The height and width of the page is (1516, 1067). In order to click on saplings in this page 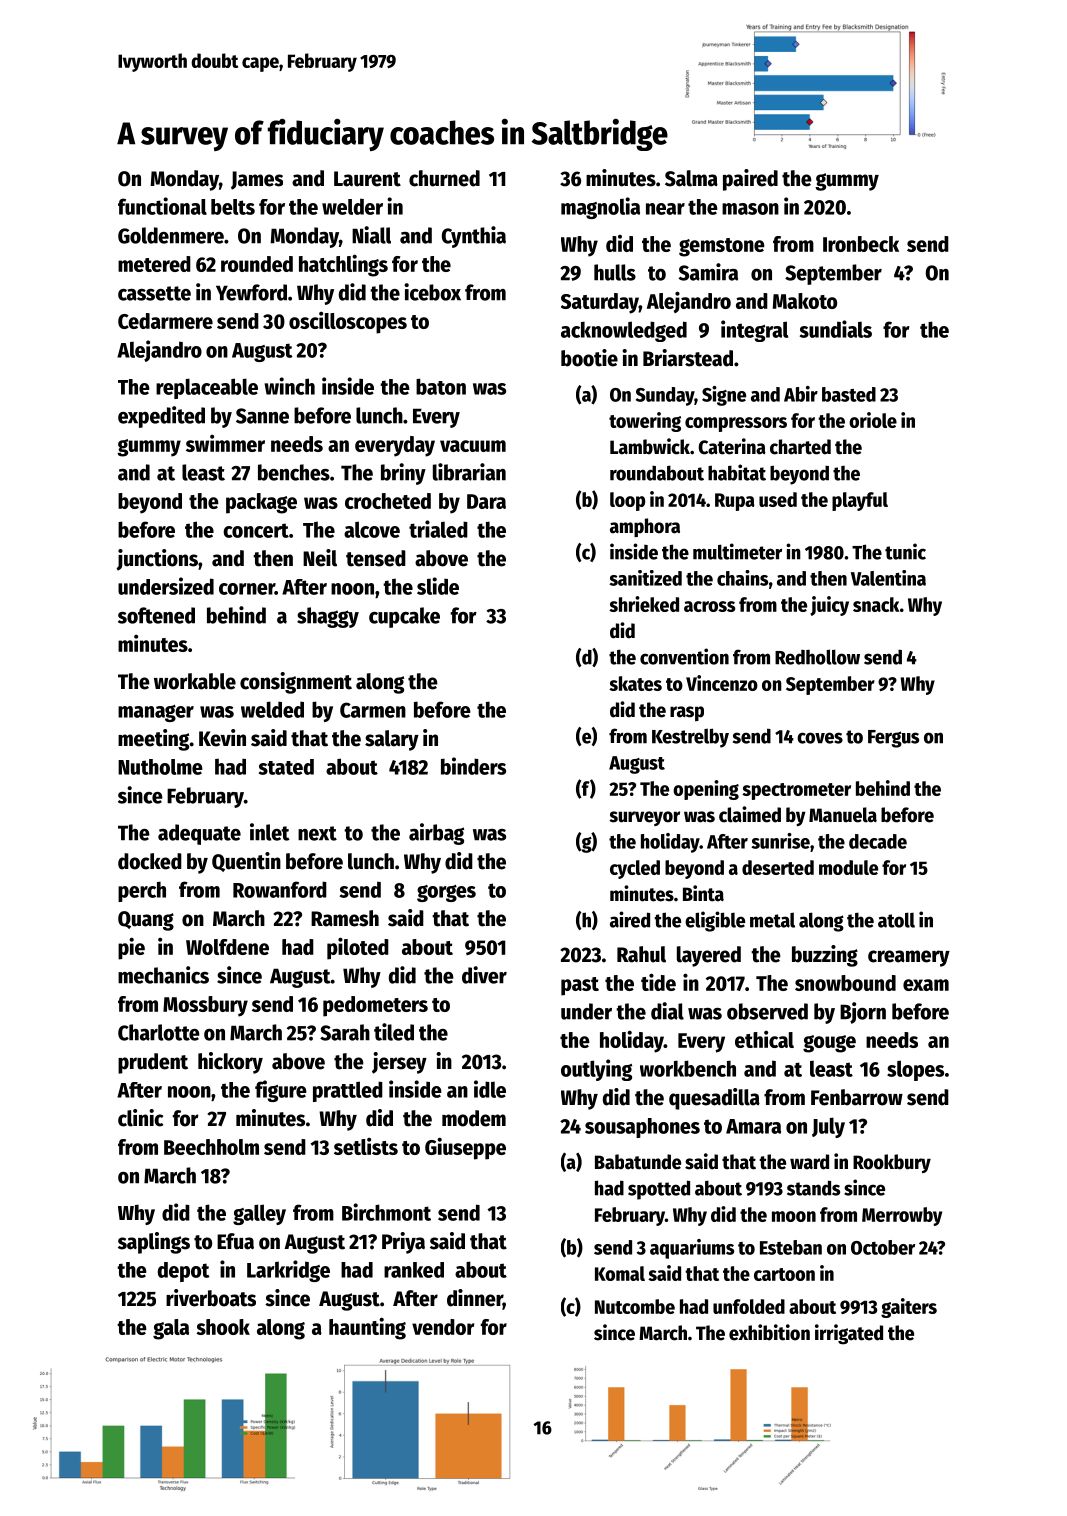, I will do `click(154, 1243)`.
